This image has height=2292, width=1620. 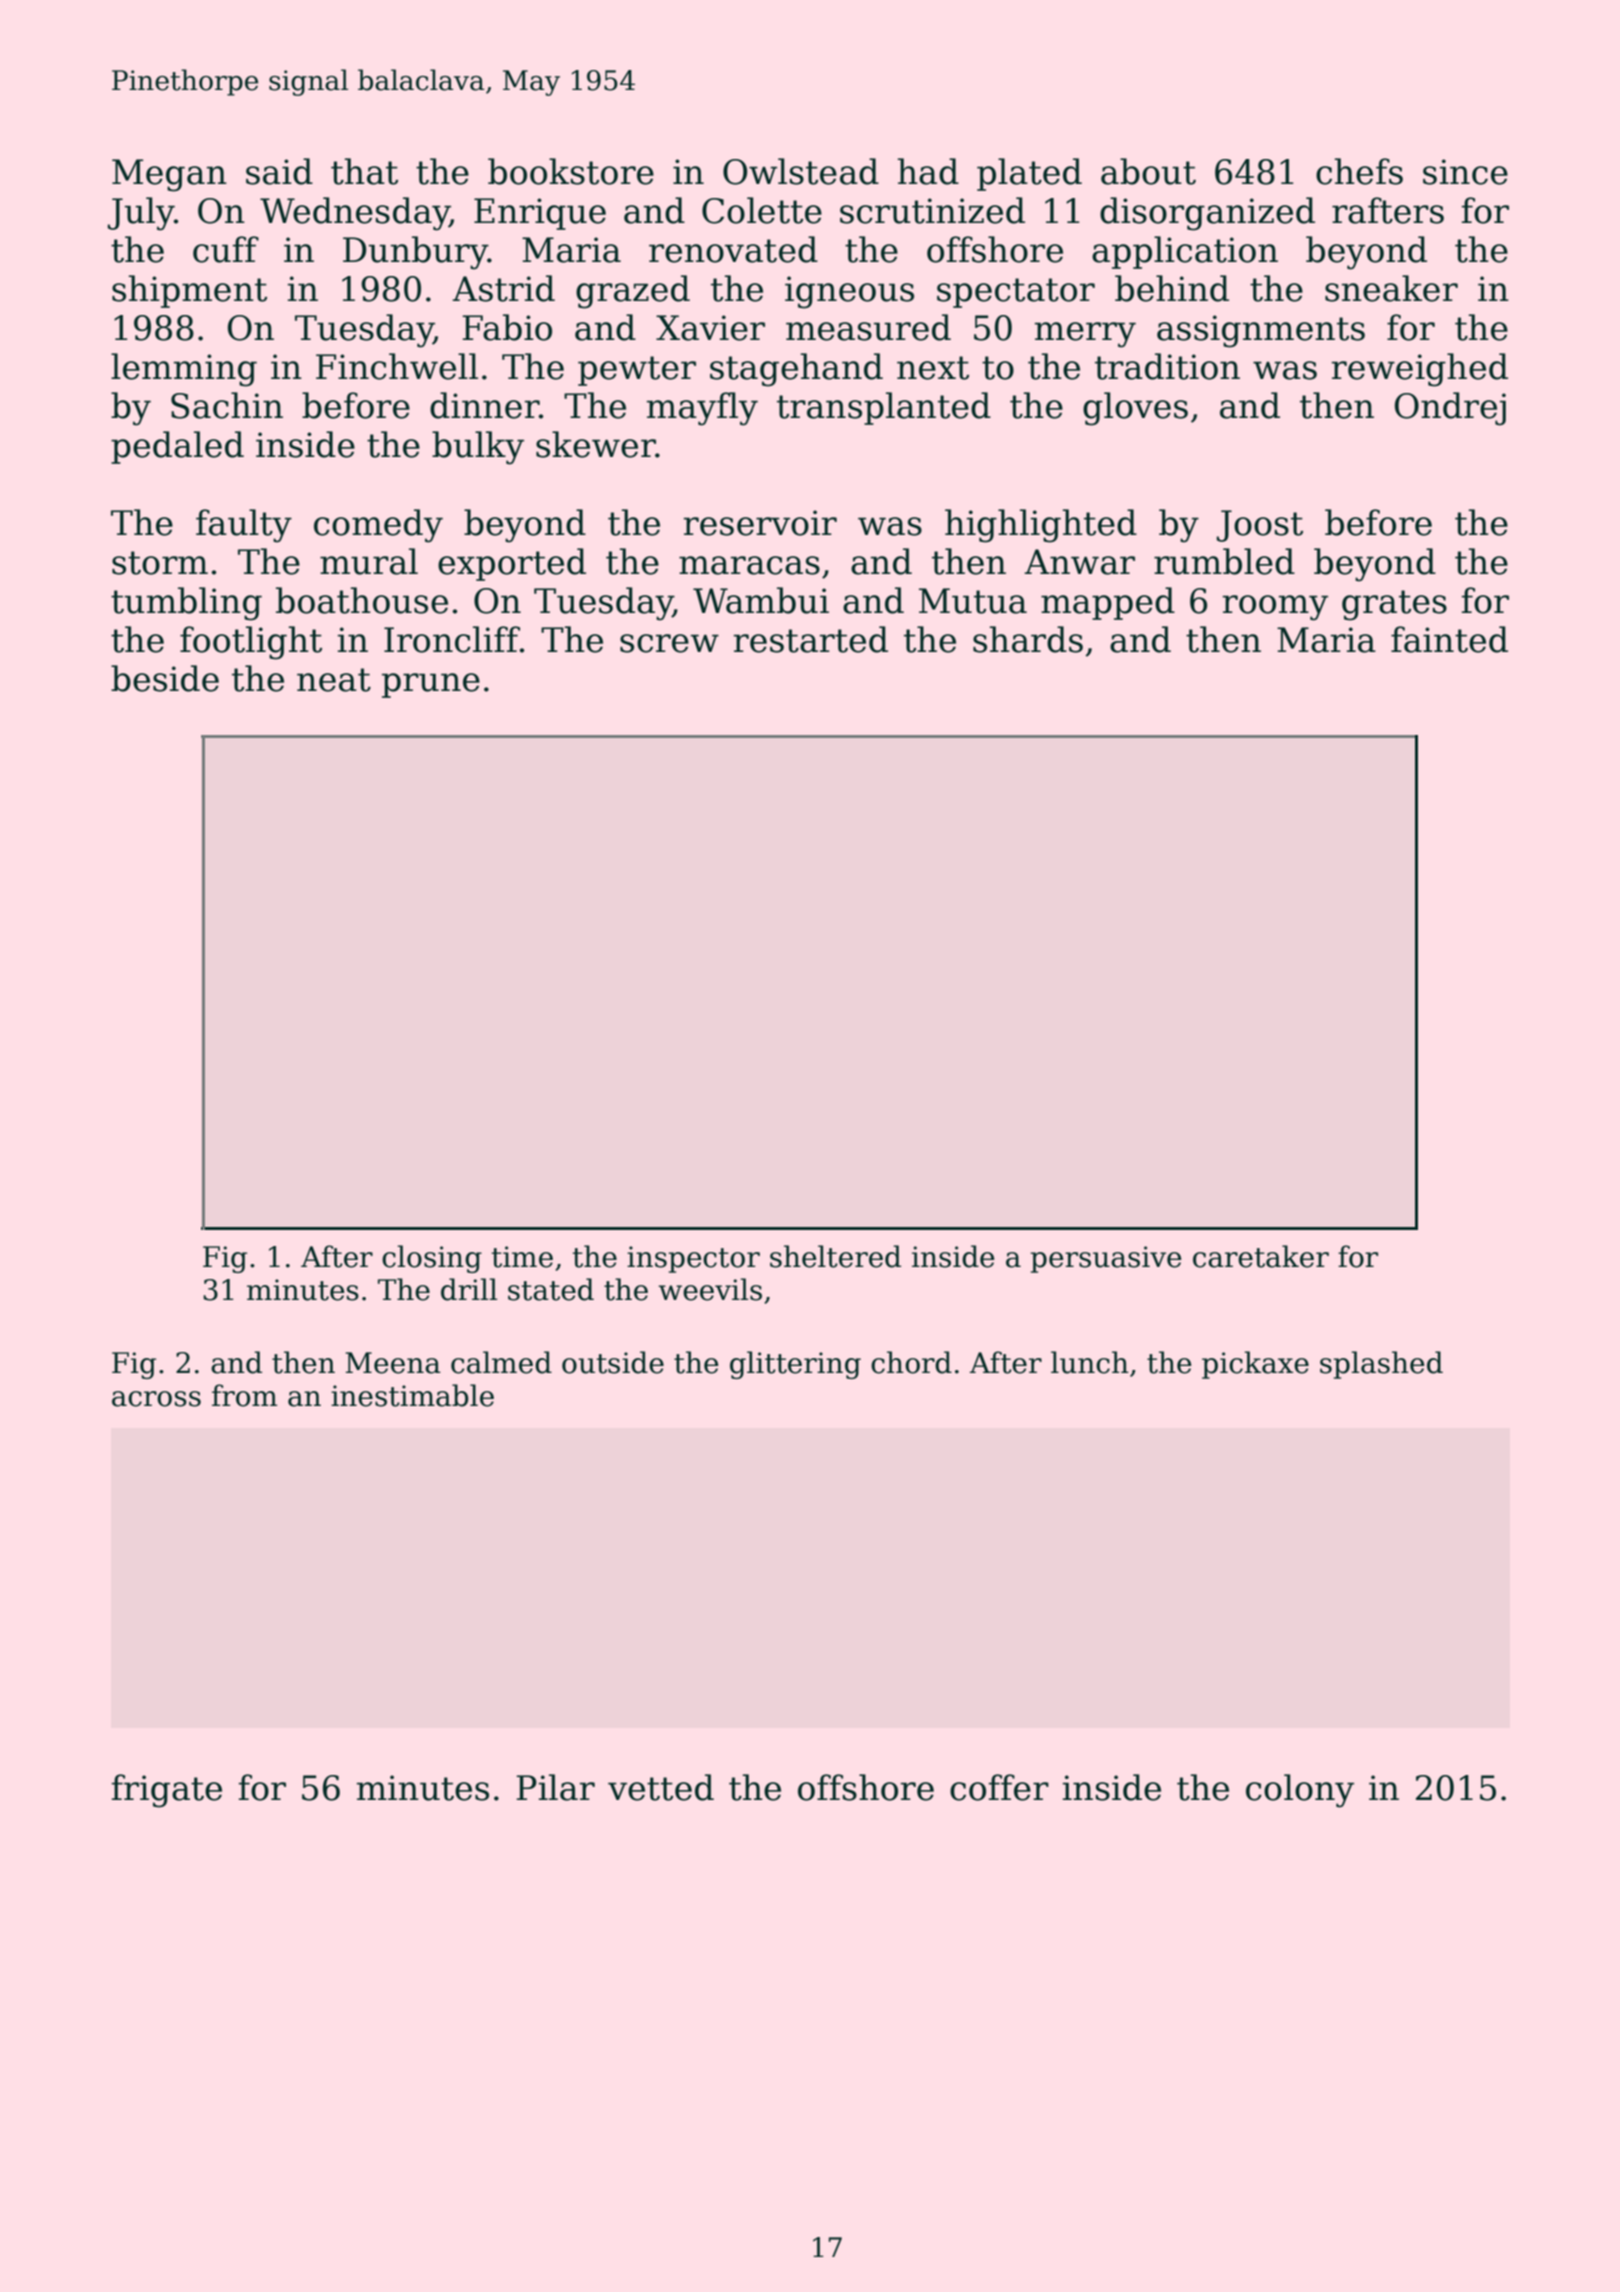 I want to click on time, so click(x=522, y=1257).
